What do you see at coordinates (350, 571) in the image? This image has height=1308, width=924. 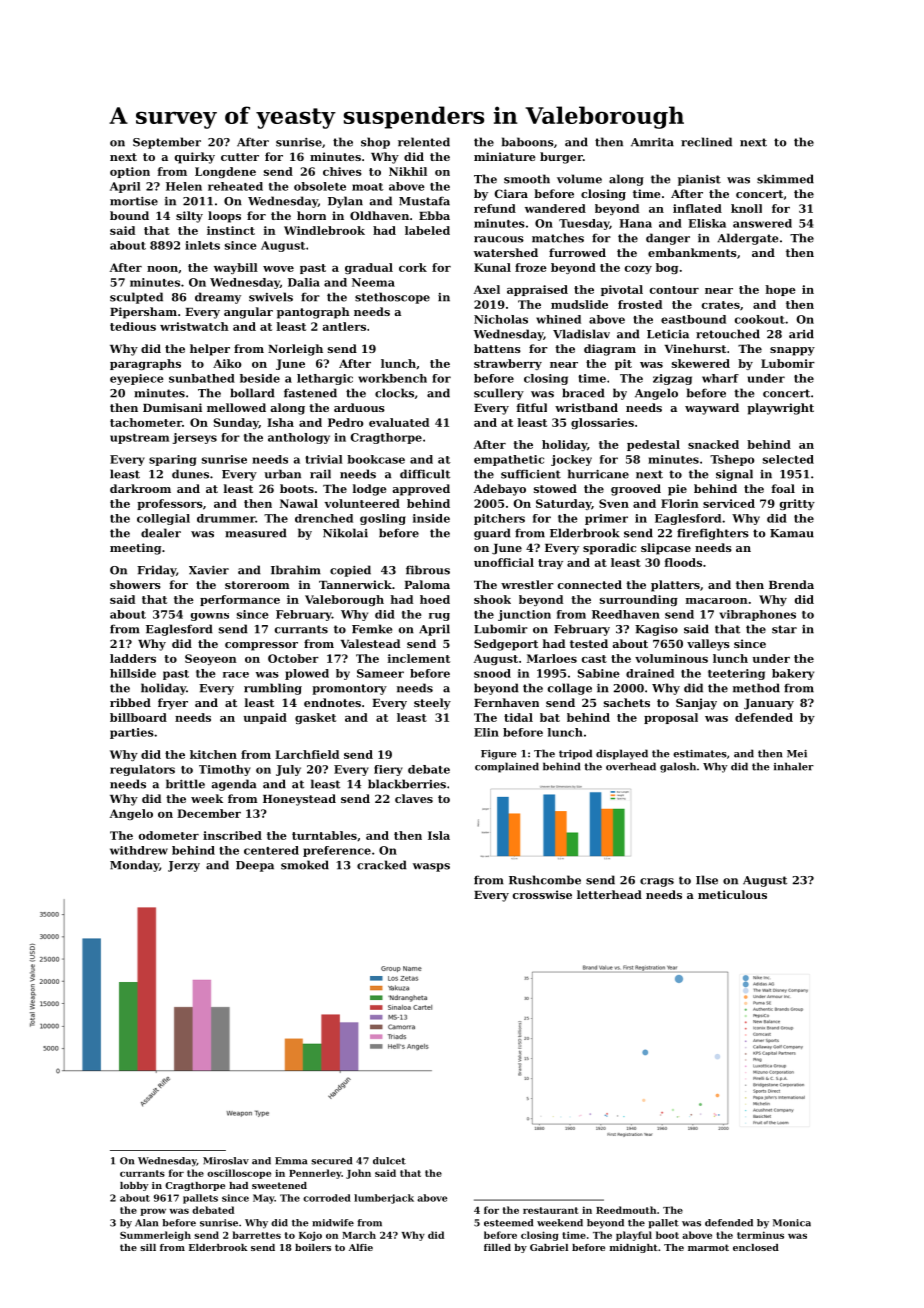 I see `copied` at bounding box center [350, 571].
